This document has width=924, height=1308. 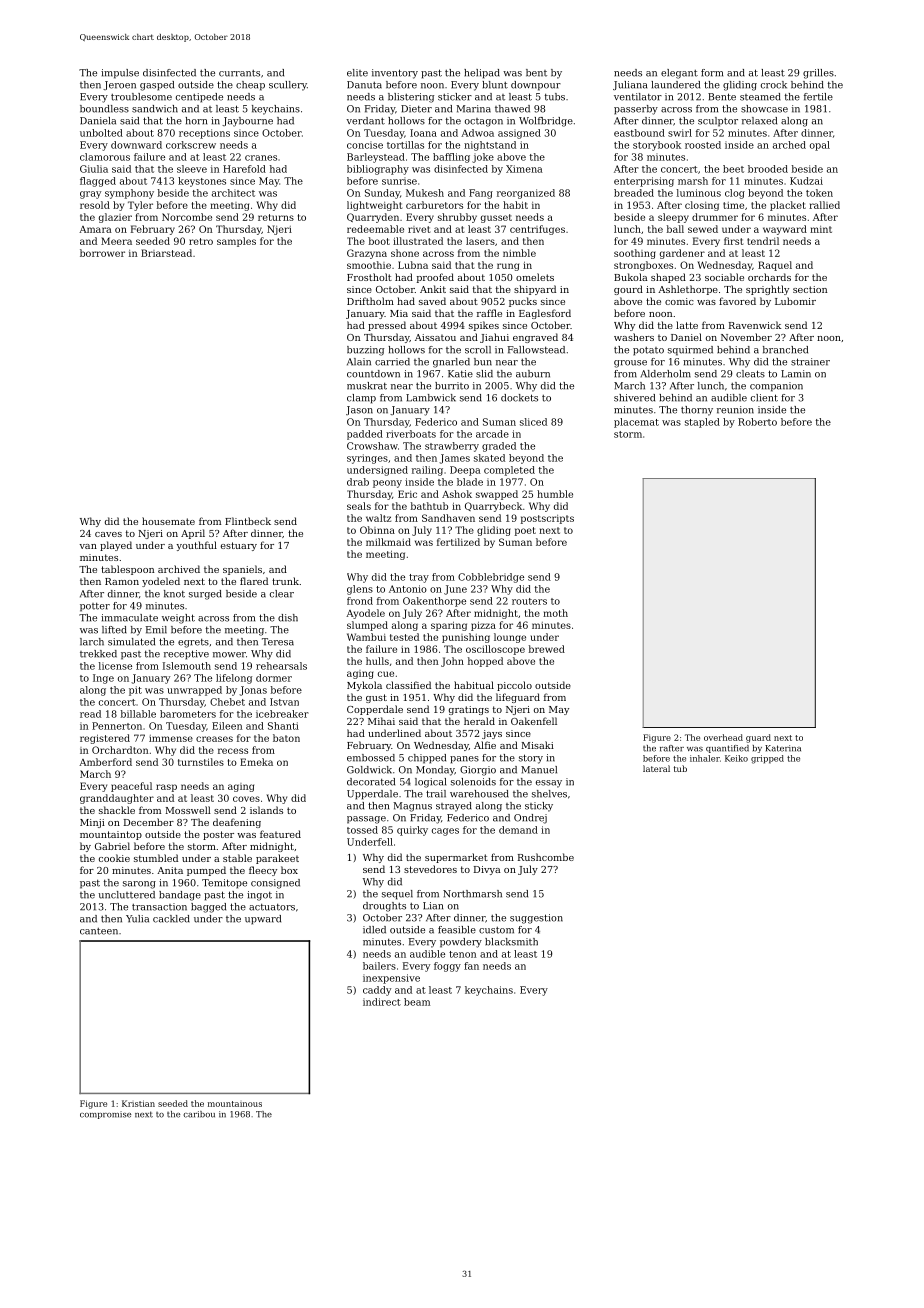 I want to click on mountainous, so click(x=235, y=1104).
